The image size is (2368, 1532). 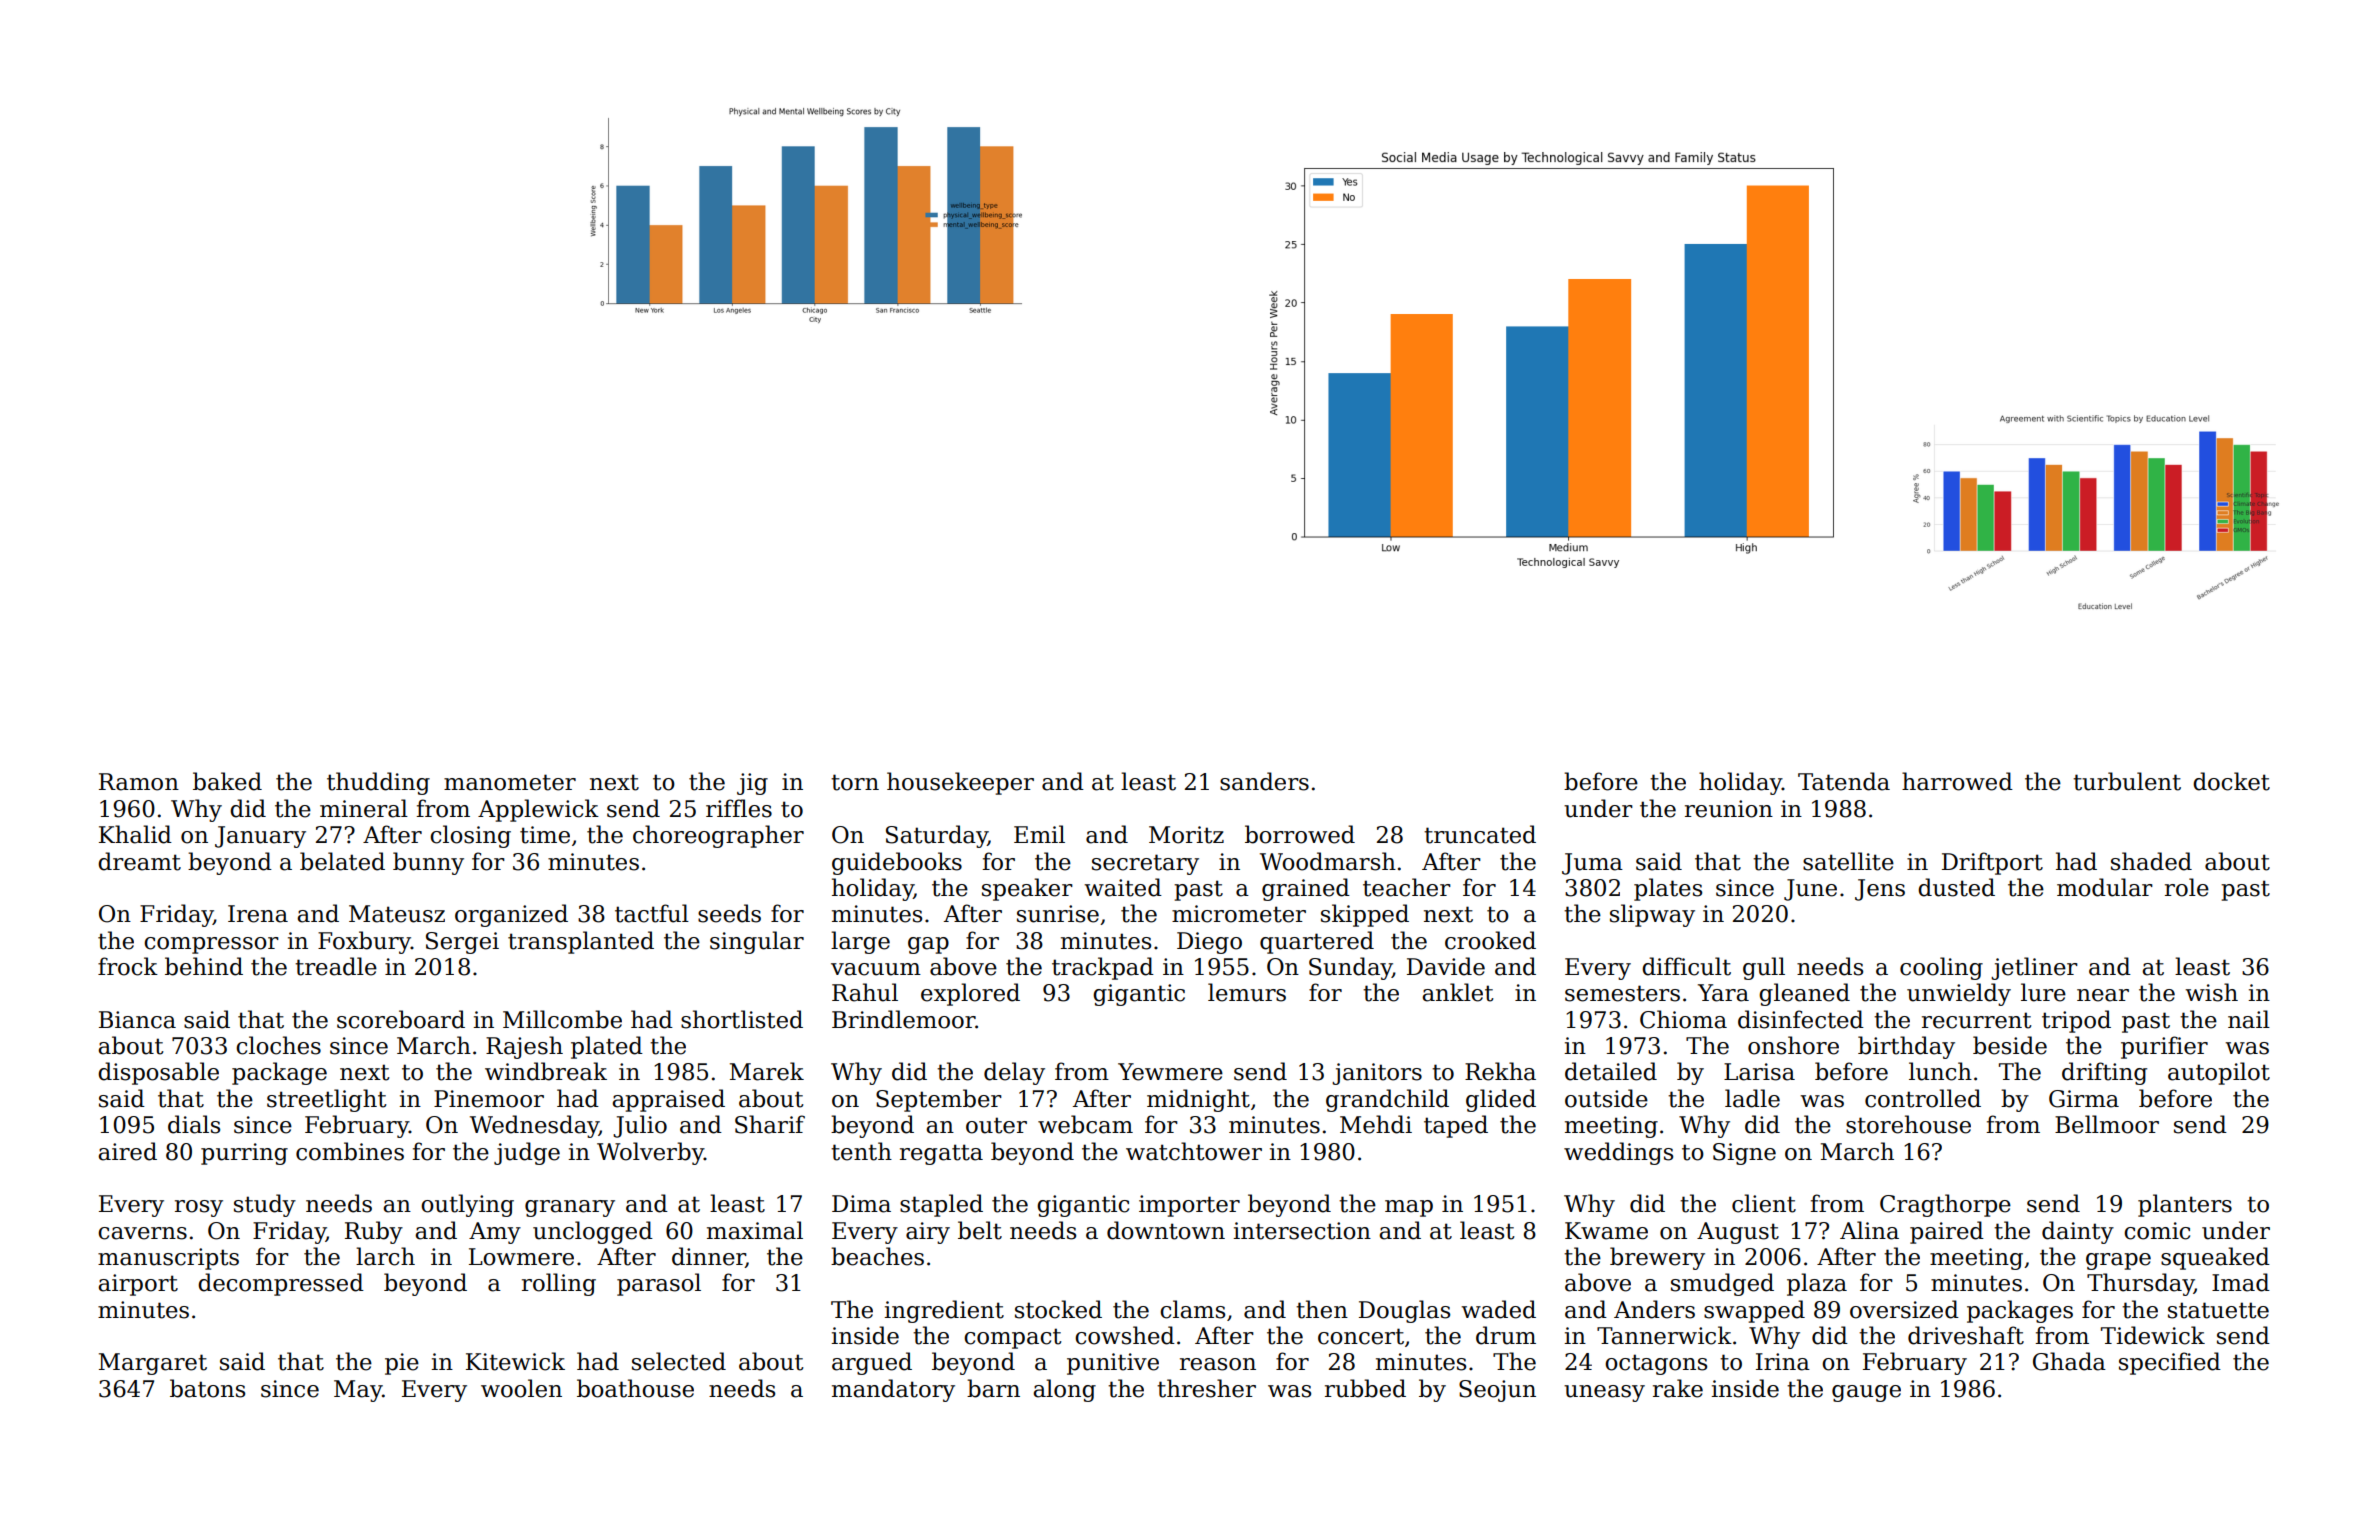 What do you see at coordinates (1869, 1230) in the screenshot?
I see `Alina` at bounding box center [1869, 1230].
